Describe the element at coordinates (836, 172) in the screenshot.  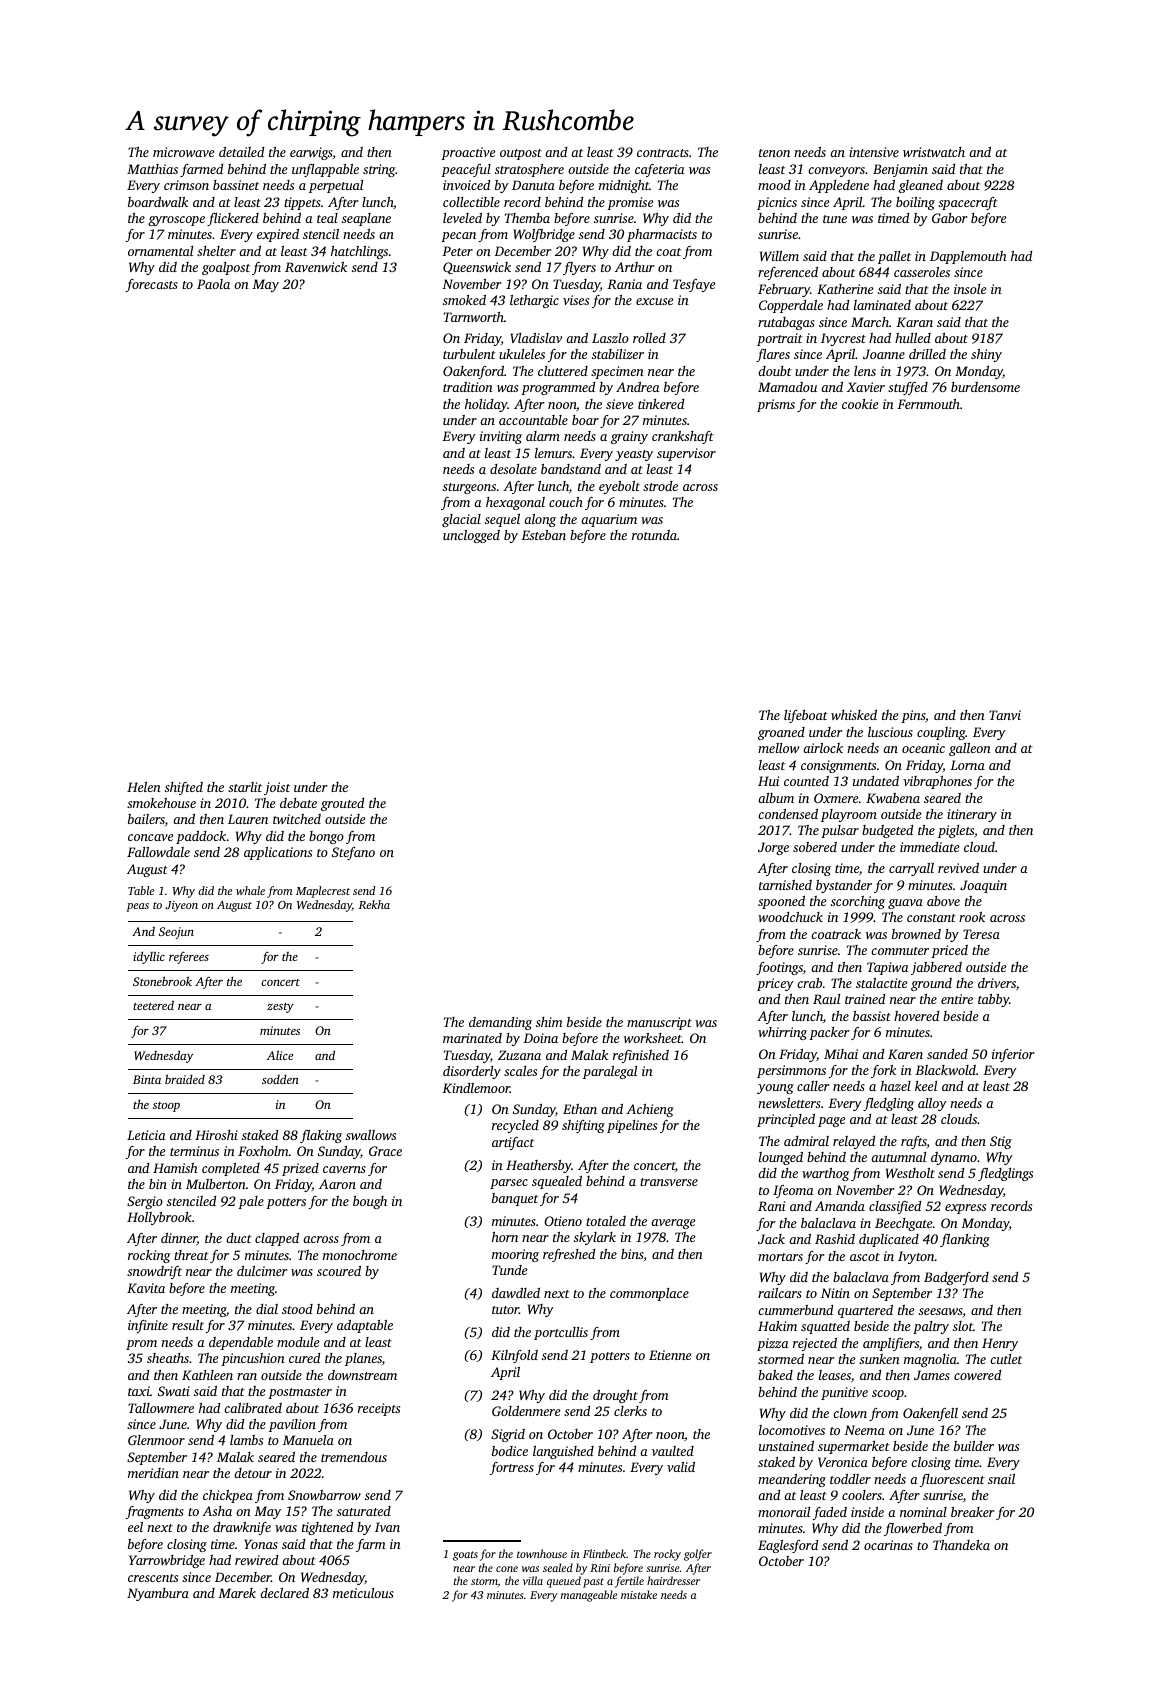
I see `conveyors` at that location.
